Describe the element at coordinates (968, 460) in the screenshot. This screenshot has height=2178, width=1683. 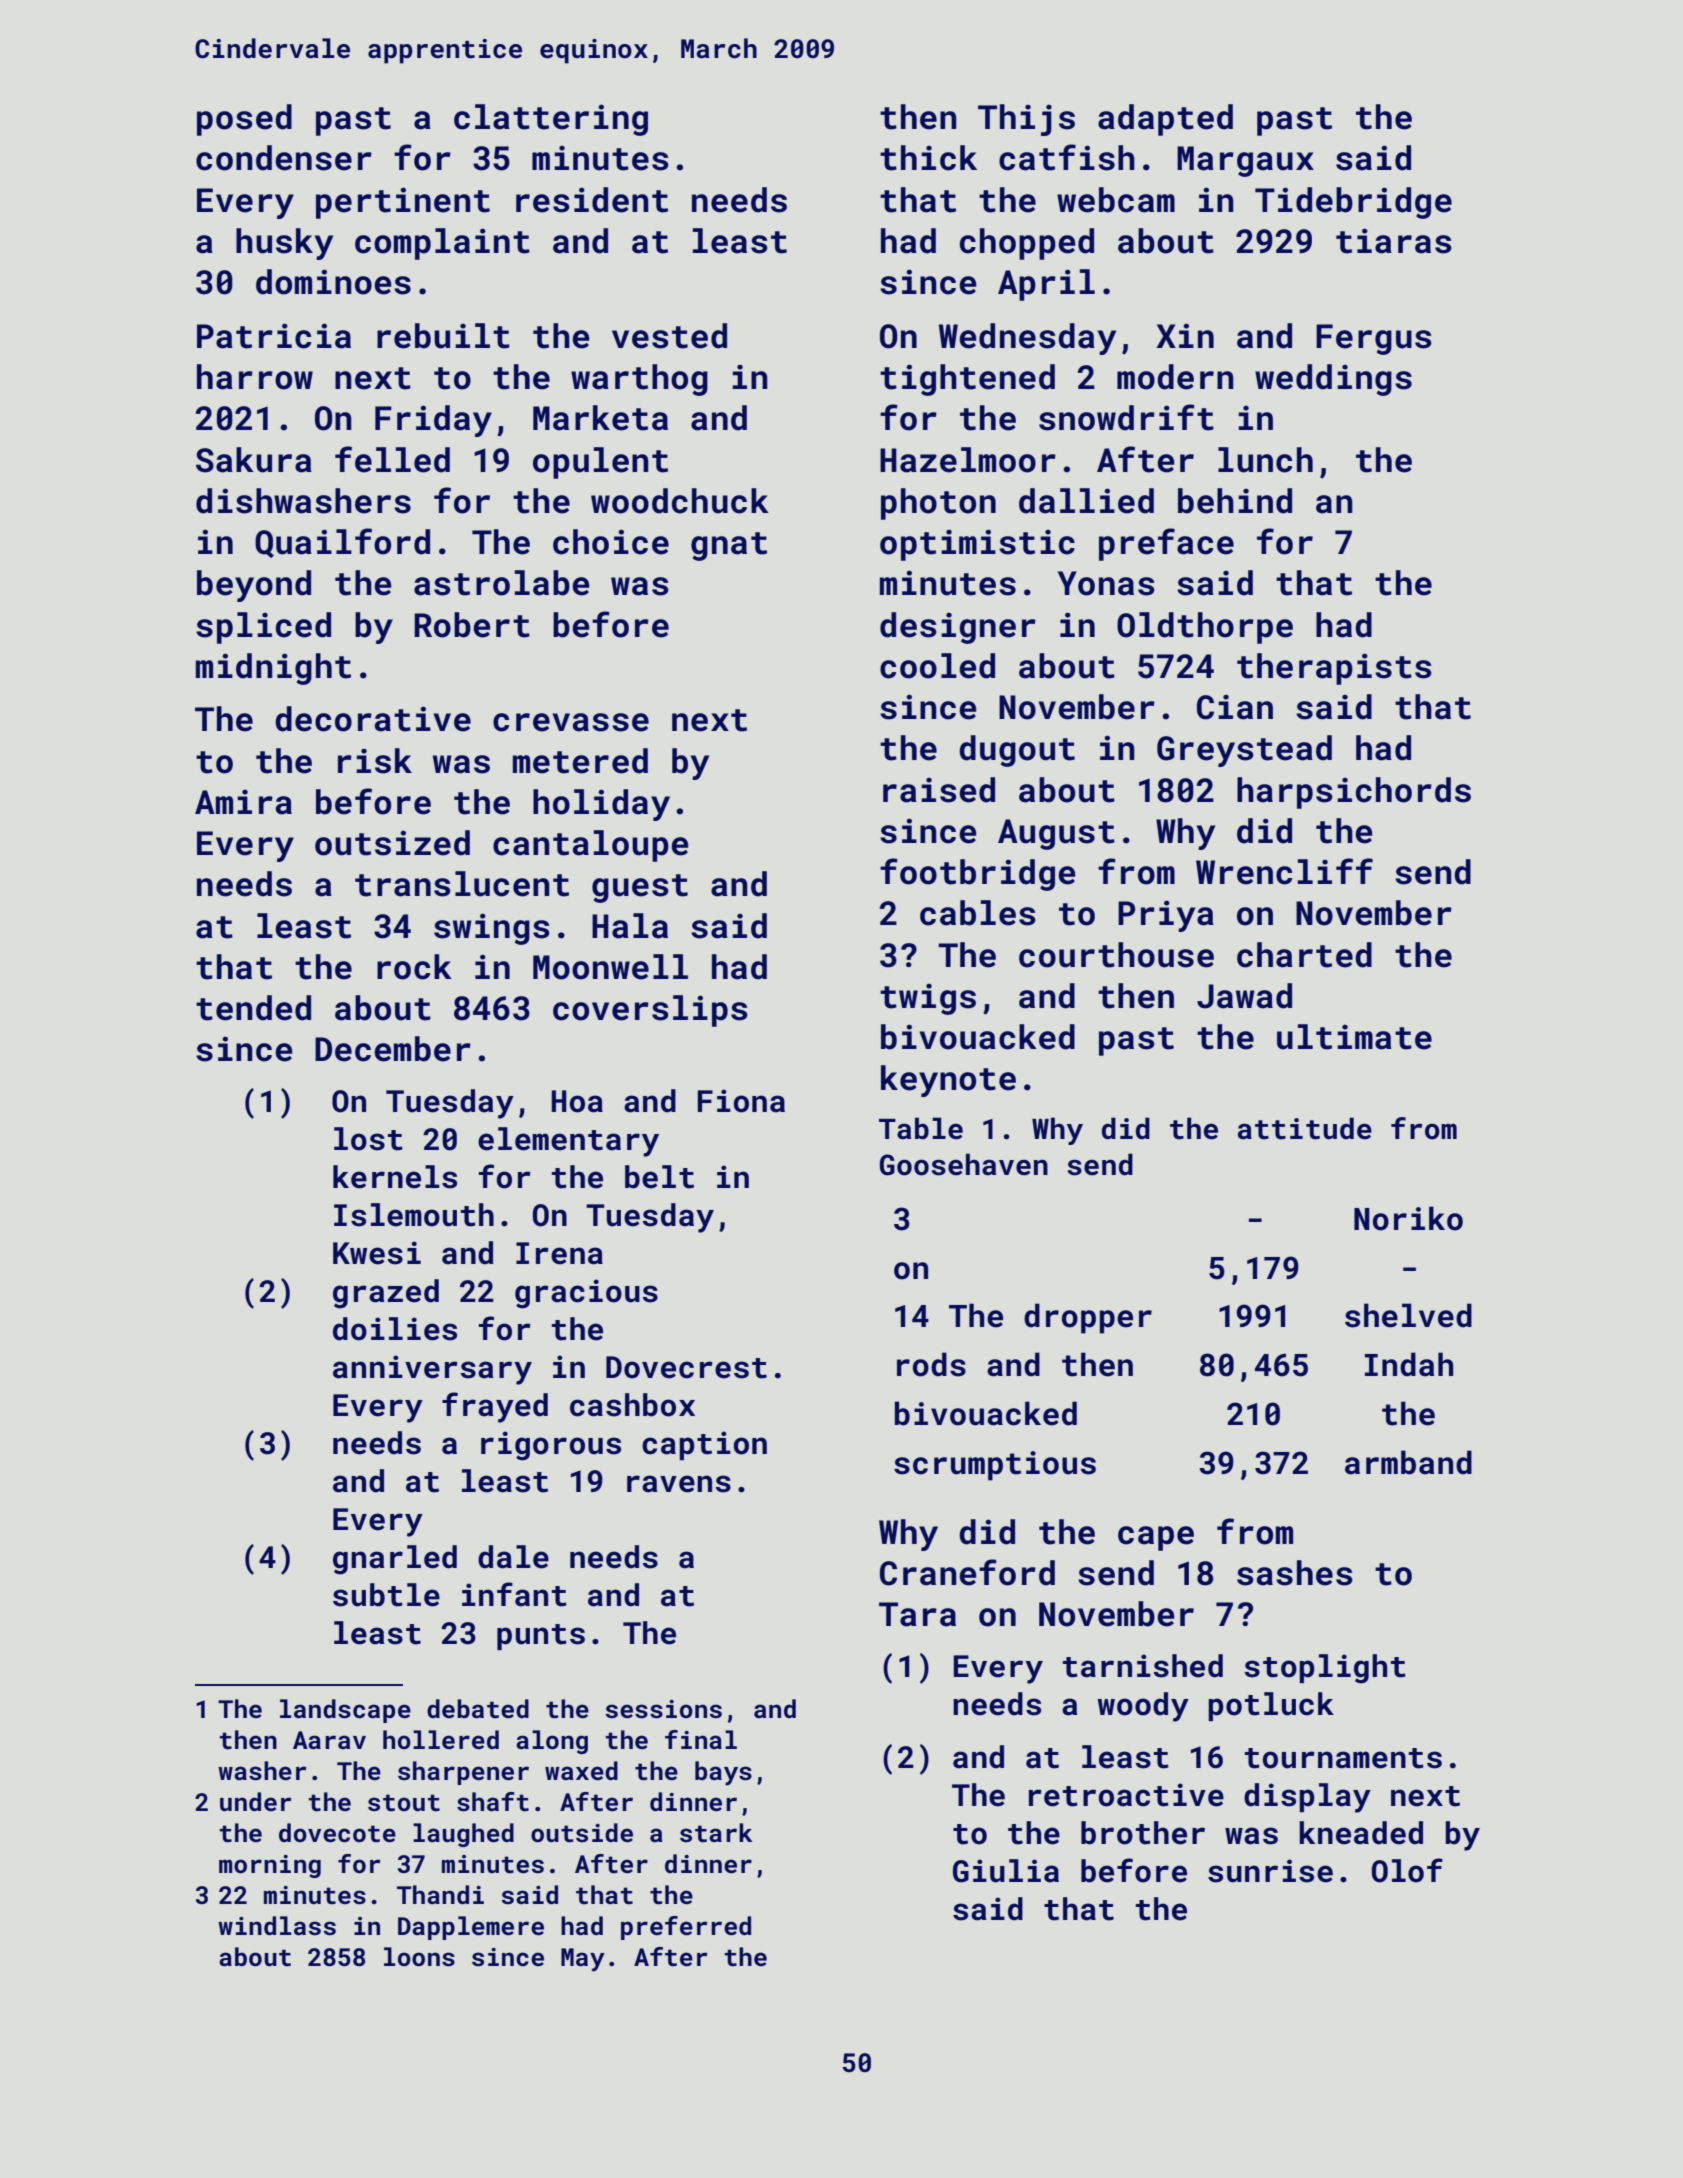
I see `Hazelmoor` at that location.
